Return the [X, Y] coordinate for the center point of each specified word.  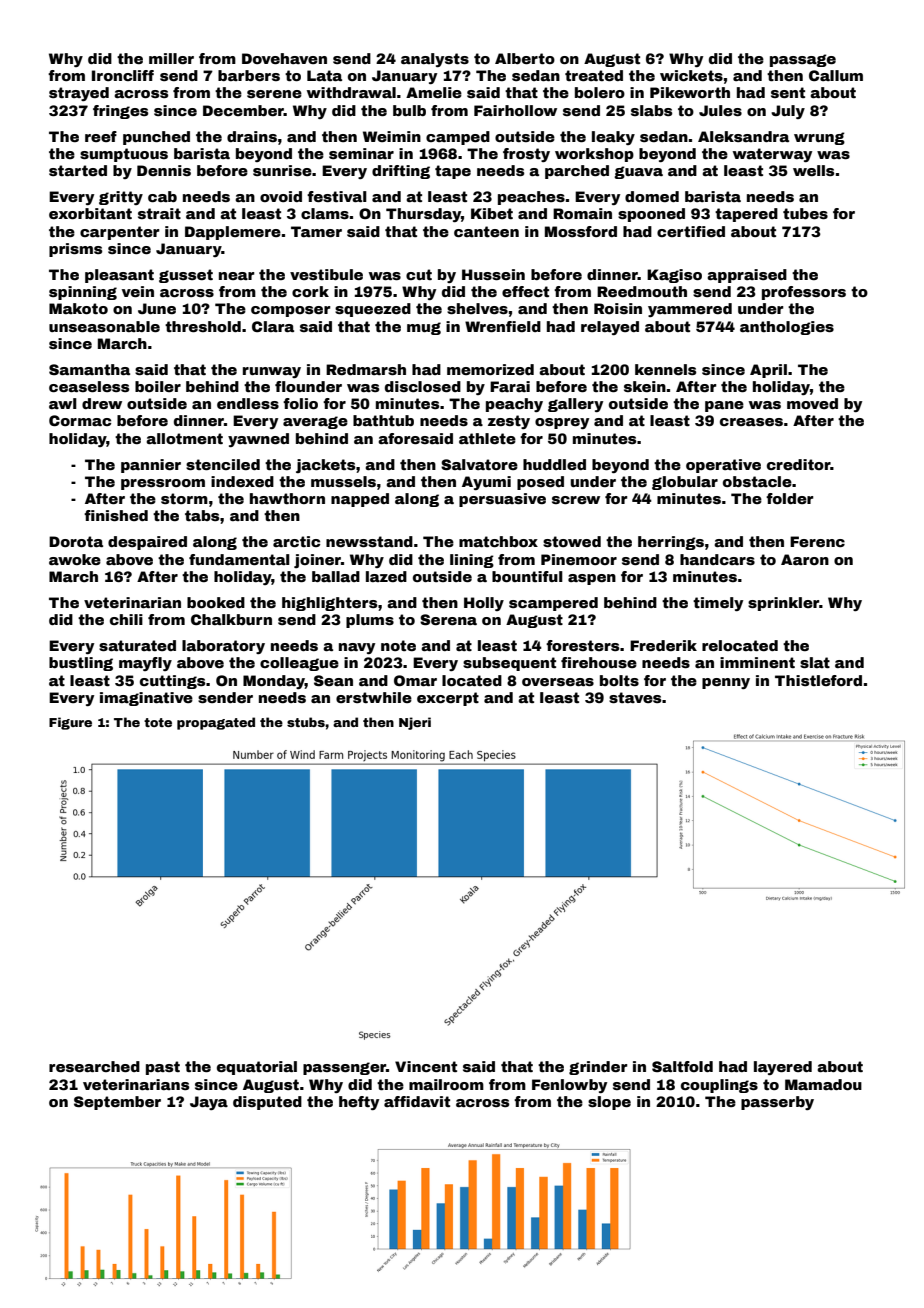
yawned [258, 440]
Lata [324, 75]
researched [94, 1066]
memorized [490, 369]
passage [803, 60]
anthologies [787, 328]
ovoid [281, 196]
